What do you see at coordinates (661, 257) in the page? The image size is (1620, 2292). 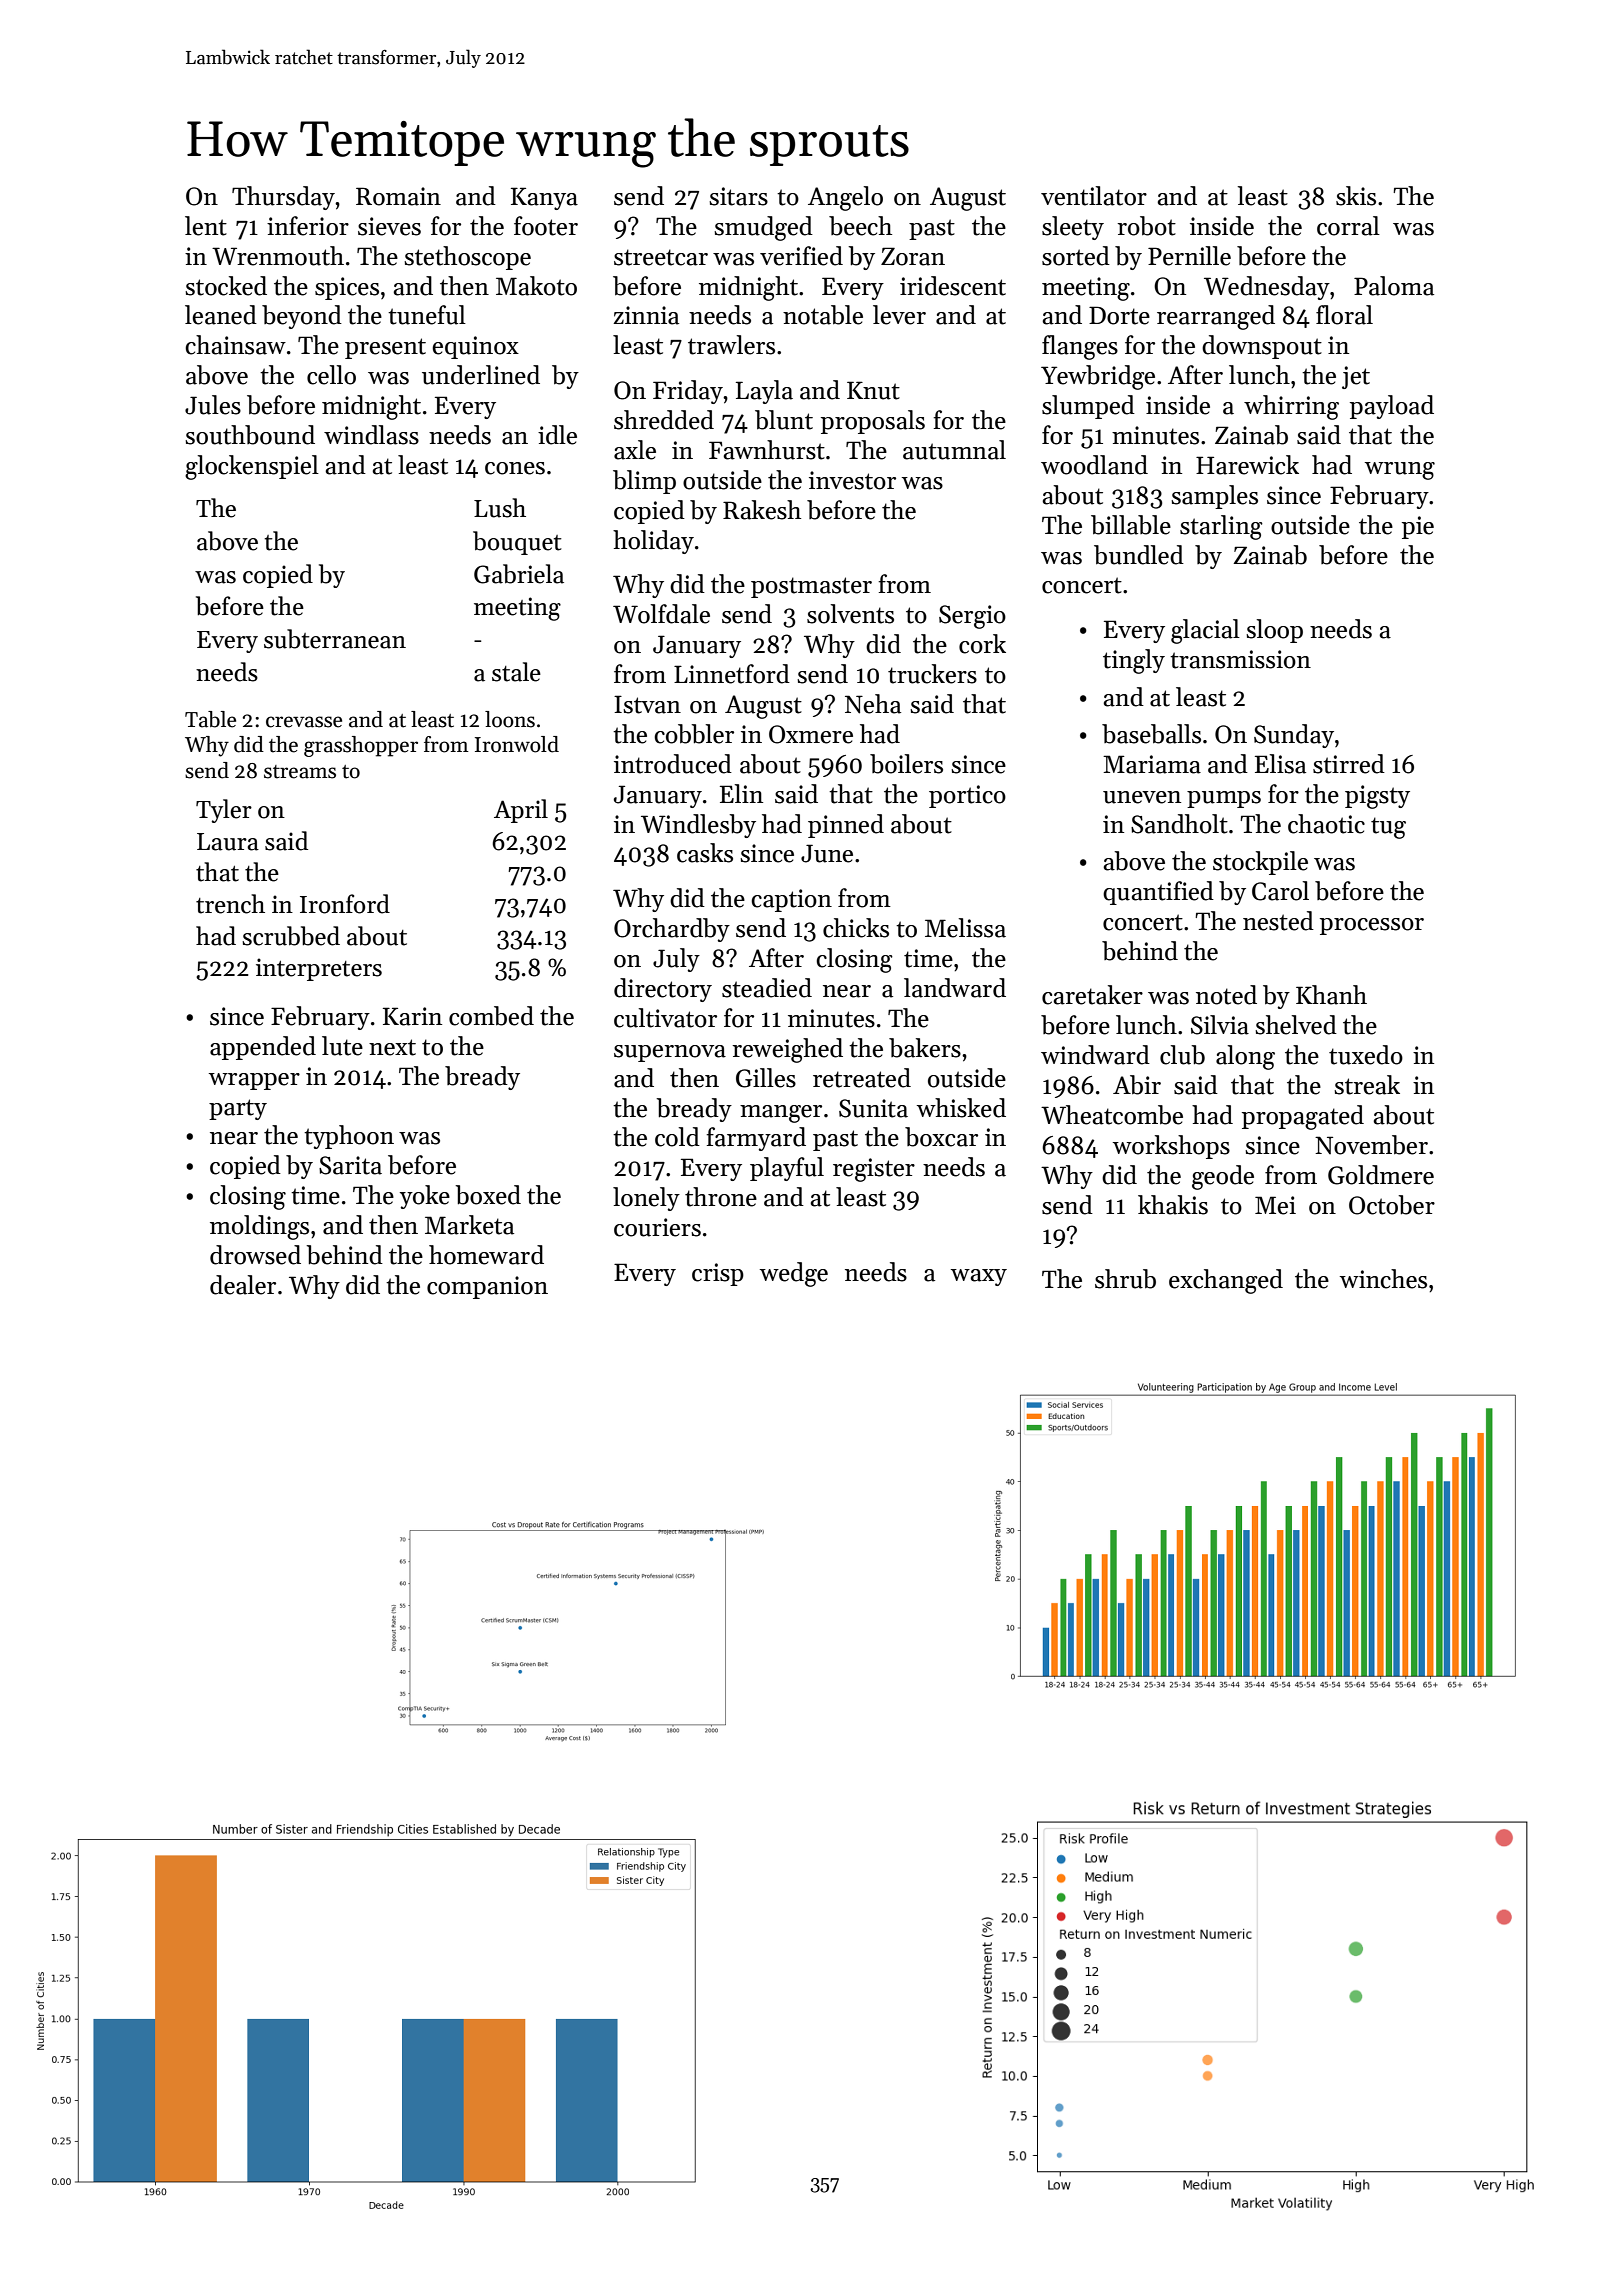 I see `streetcar` at bounding box center [661, 257].
